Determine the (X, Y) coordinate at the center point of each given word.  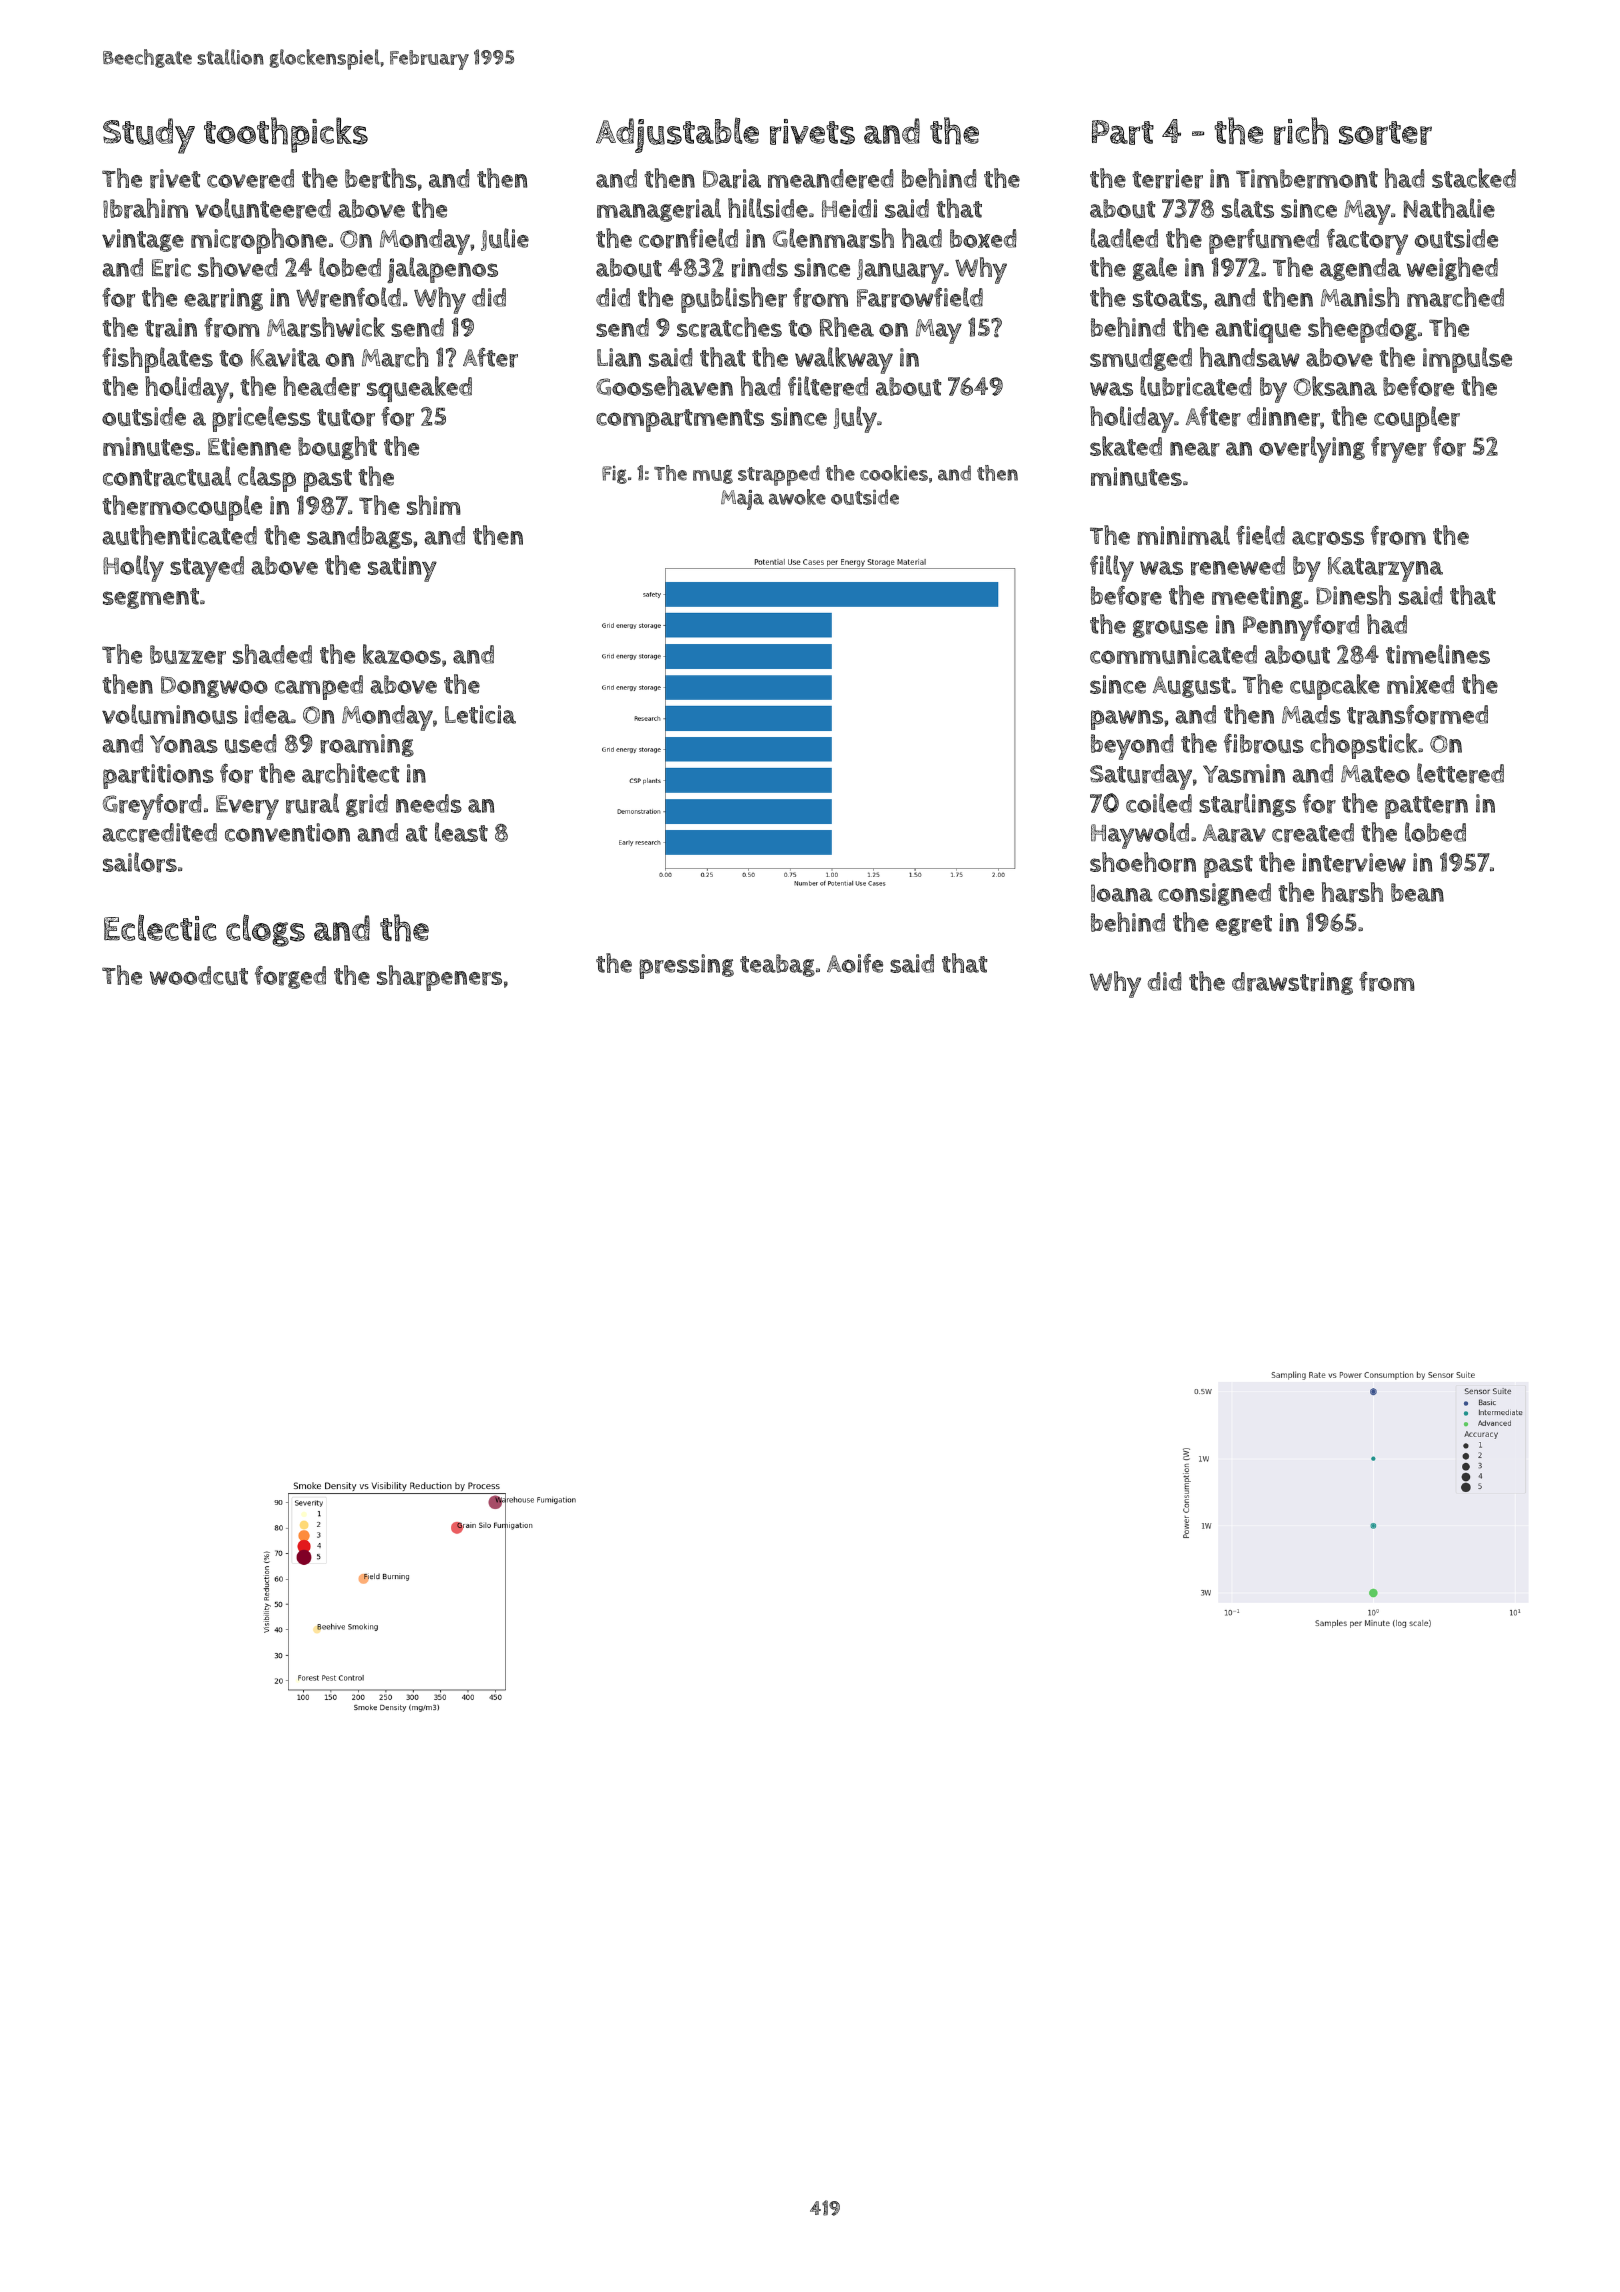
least (461, 832)
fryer (1399, 449)
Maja (742, 500)
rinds (760, 268)
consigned (1214, 894)
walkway (844, 360)
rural (312, 803)
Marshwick (326, 327)
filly (1112, 568)
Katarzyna (1385, 569)
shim (434, 505)
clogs (265, 930)
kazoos (402, 654)
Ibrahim (145, 208)
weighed (1452, 269)
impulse (1467, 360)
